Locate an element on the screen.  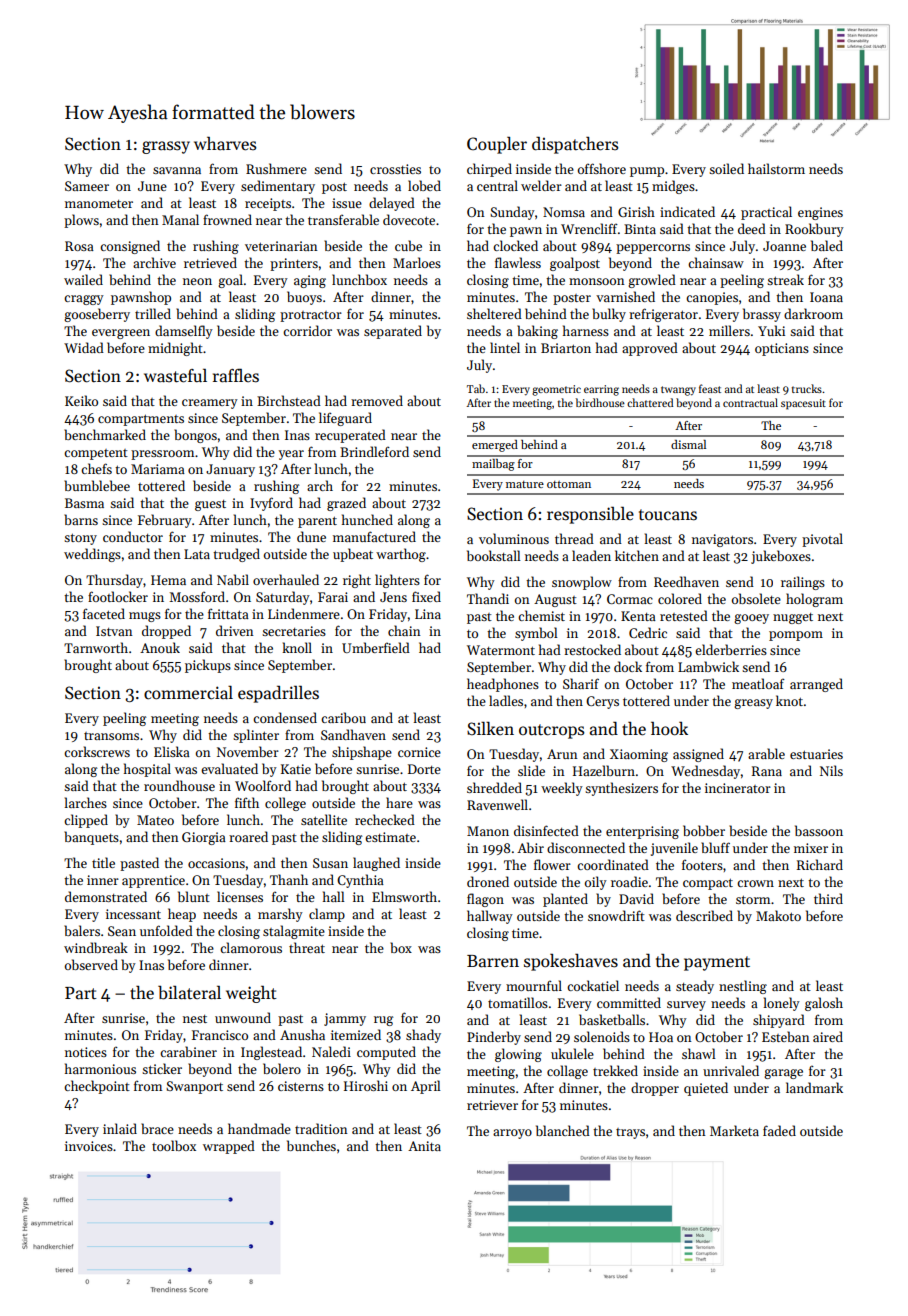
competent is located at coordinates (96, 454).
